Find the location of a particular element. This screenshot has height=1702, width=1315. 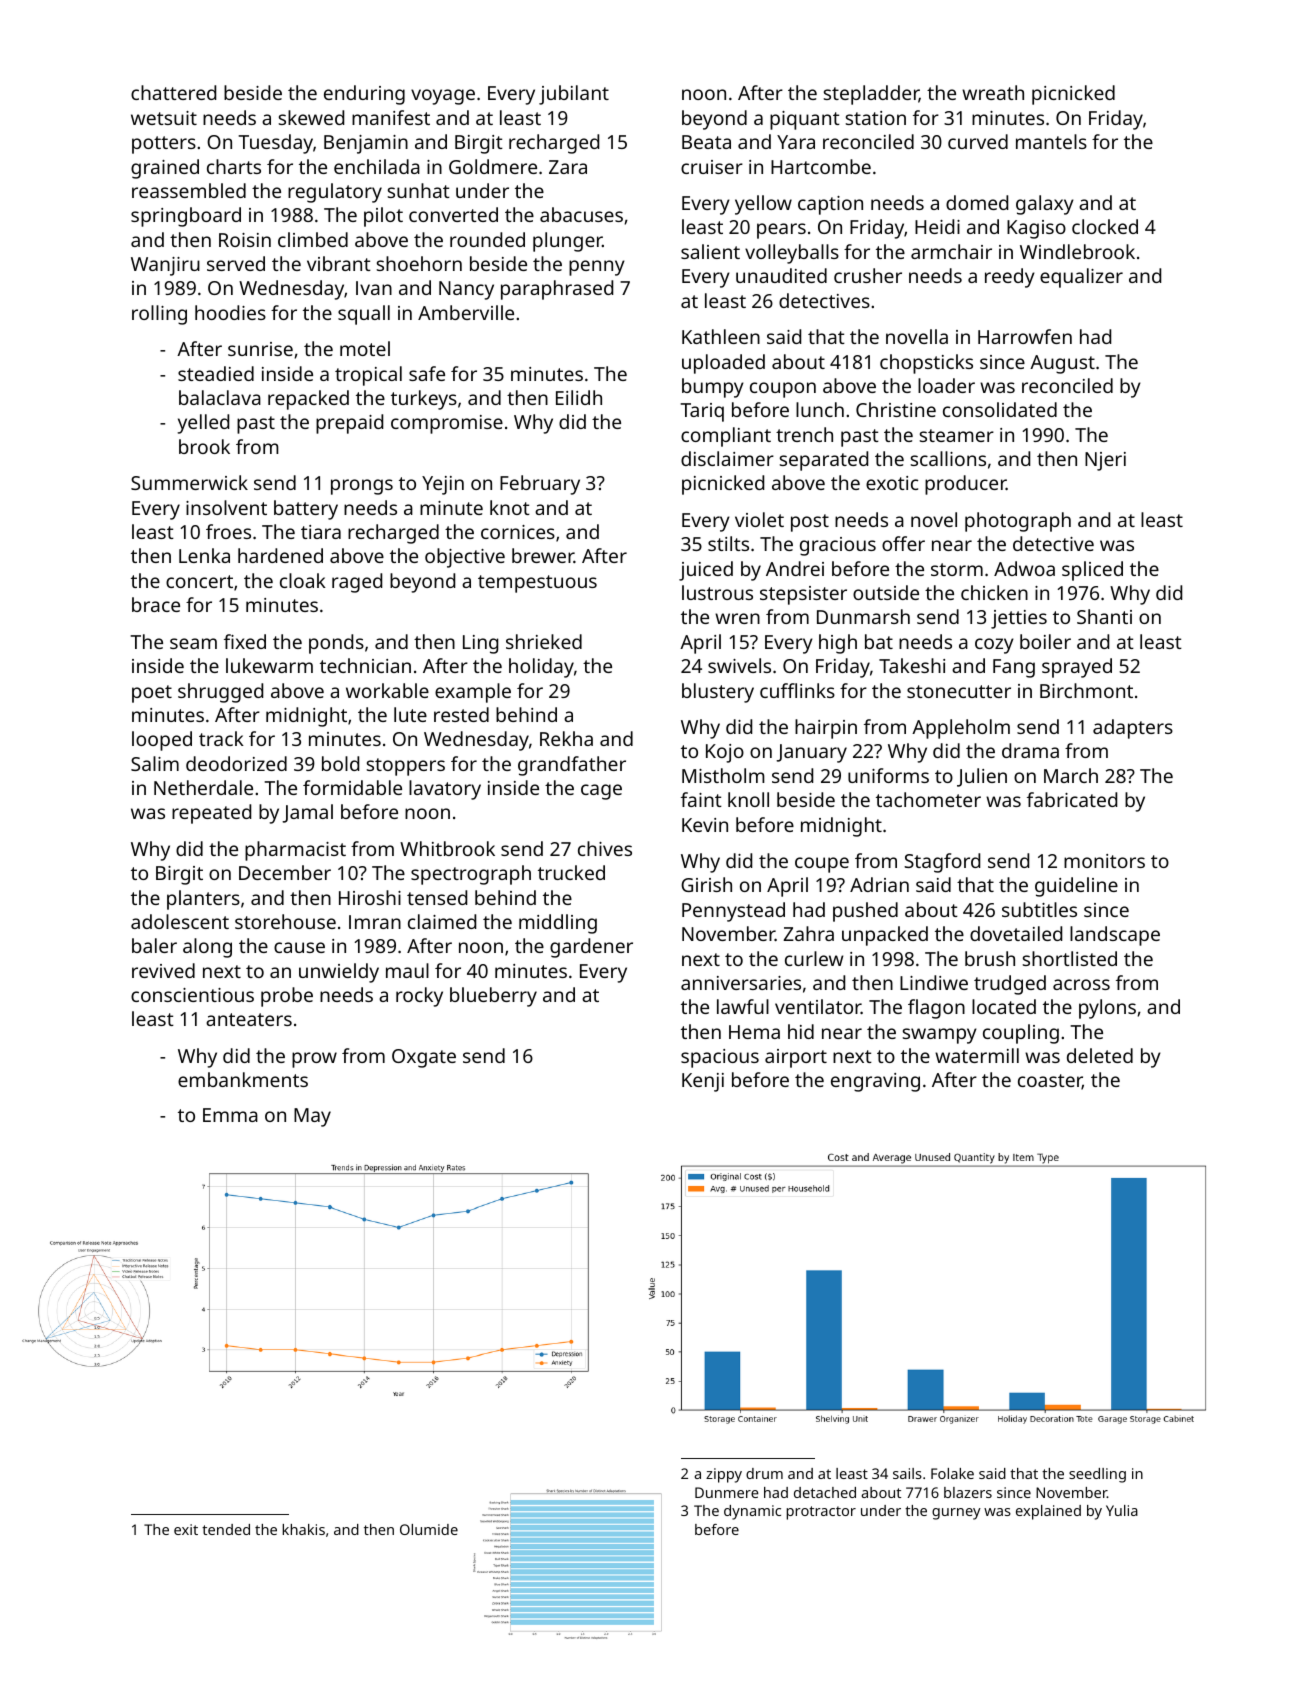

steadied is located at coordinates (216, 373).
